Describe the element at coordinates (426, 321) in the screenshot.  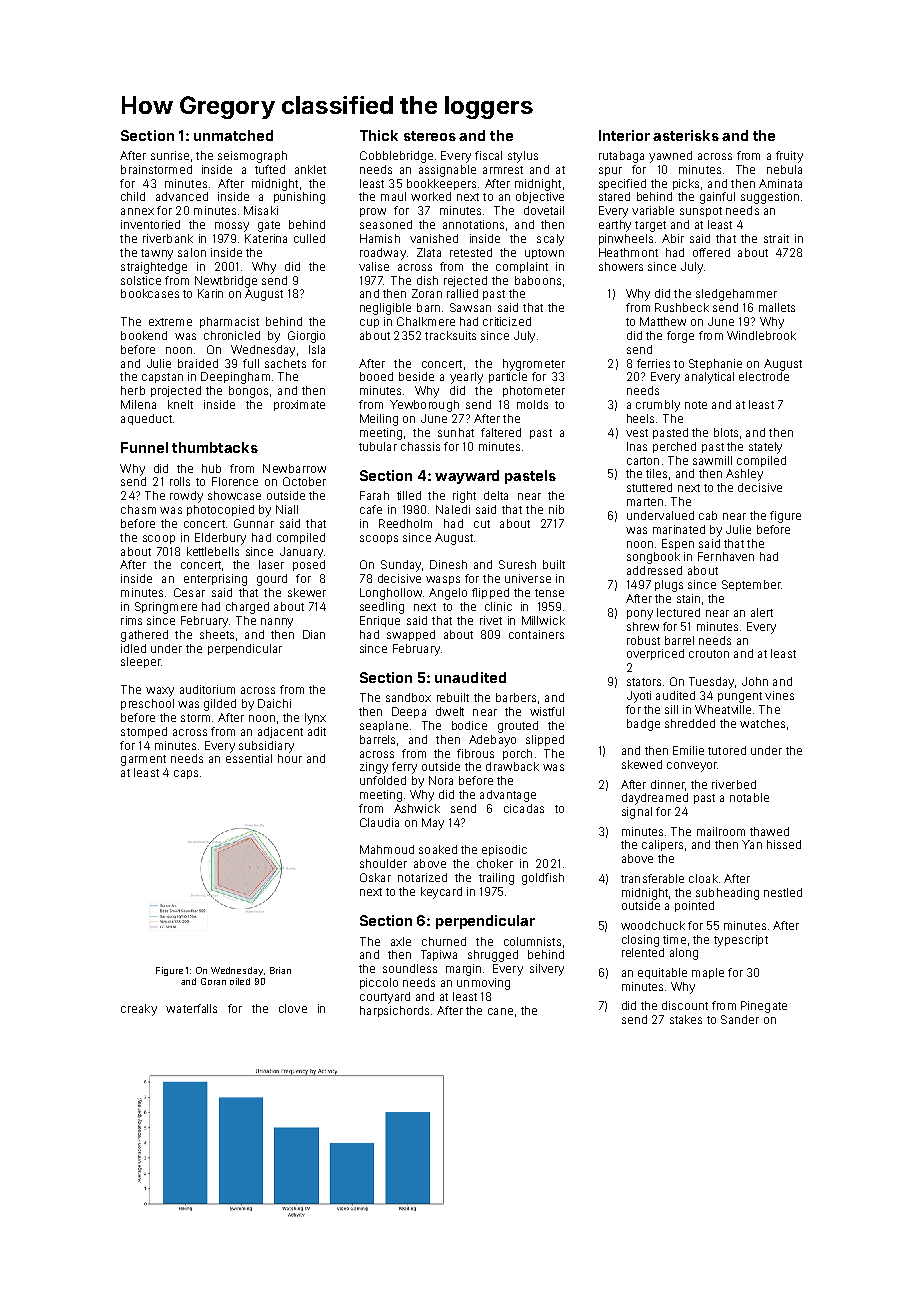
I see `Chalkmere` at that location.
